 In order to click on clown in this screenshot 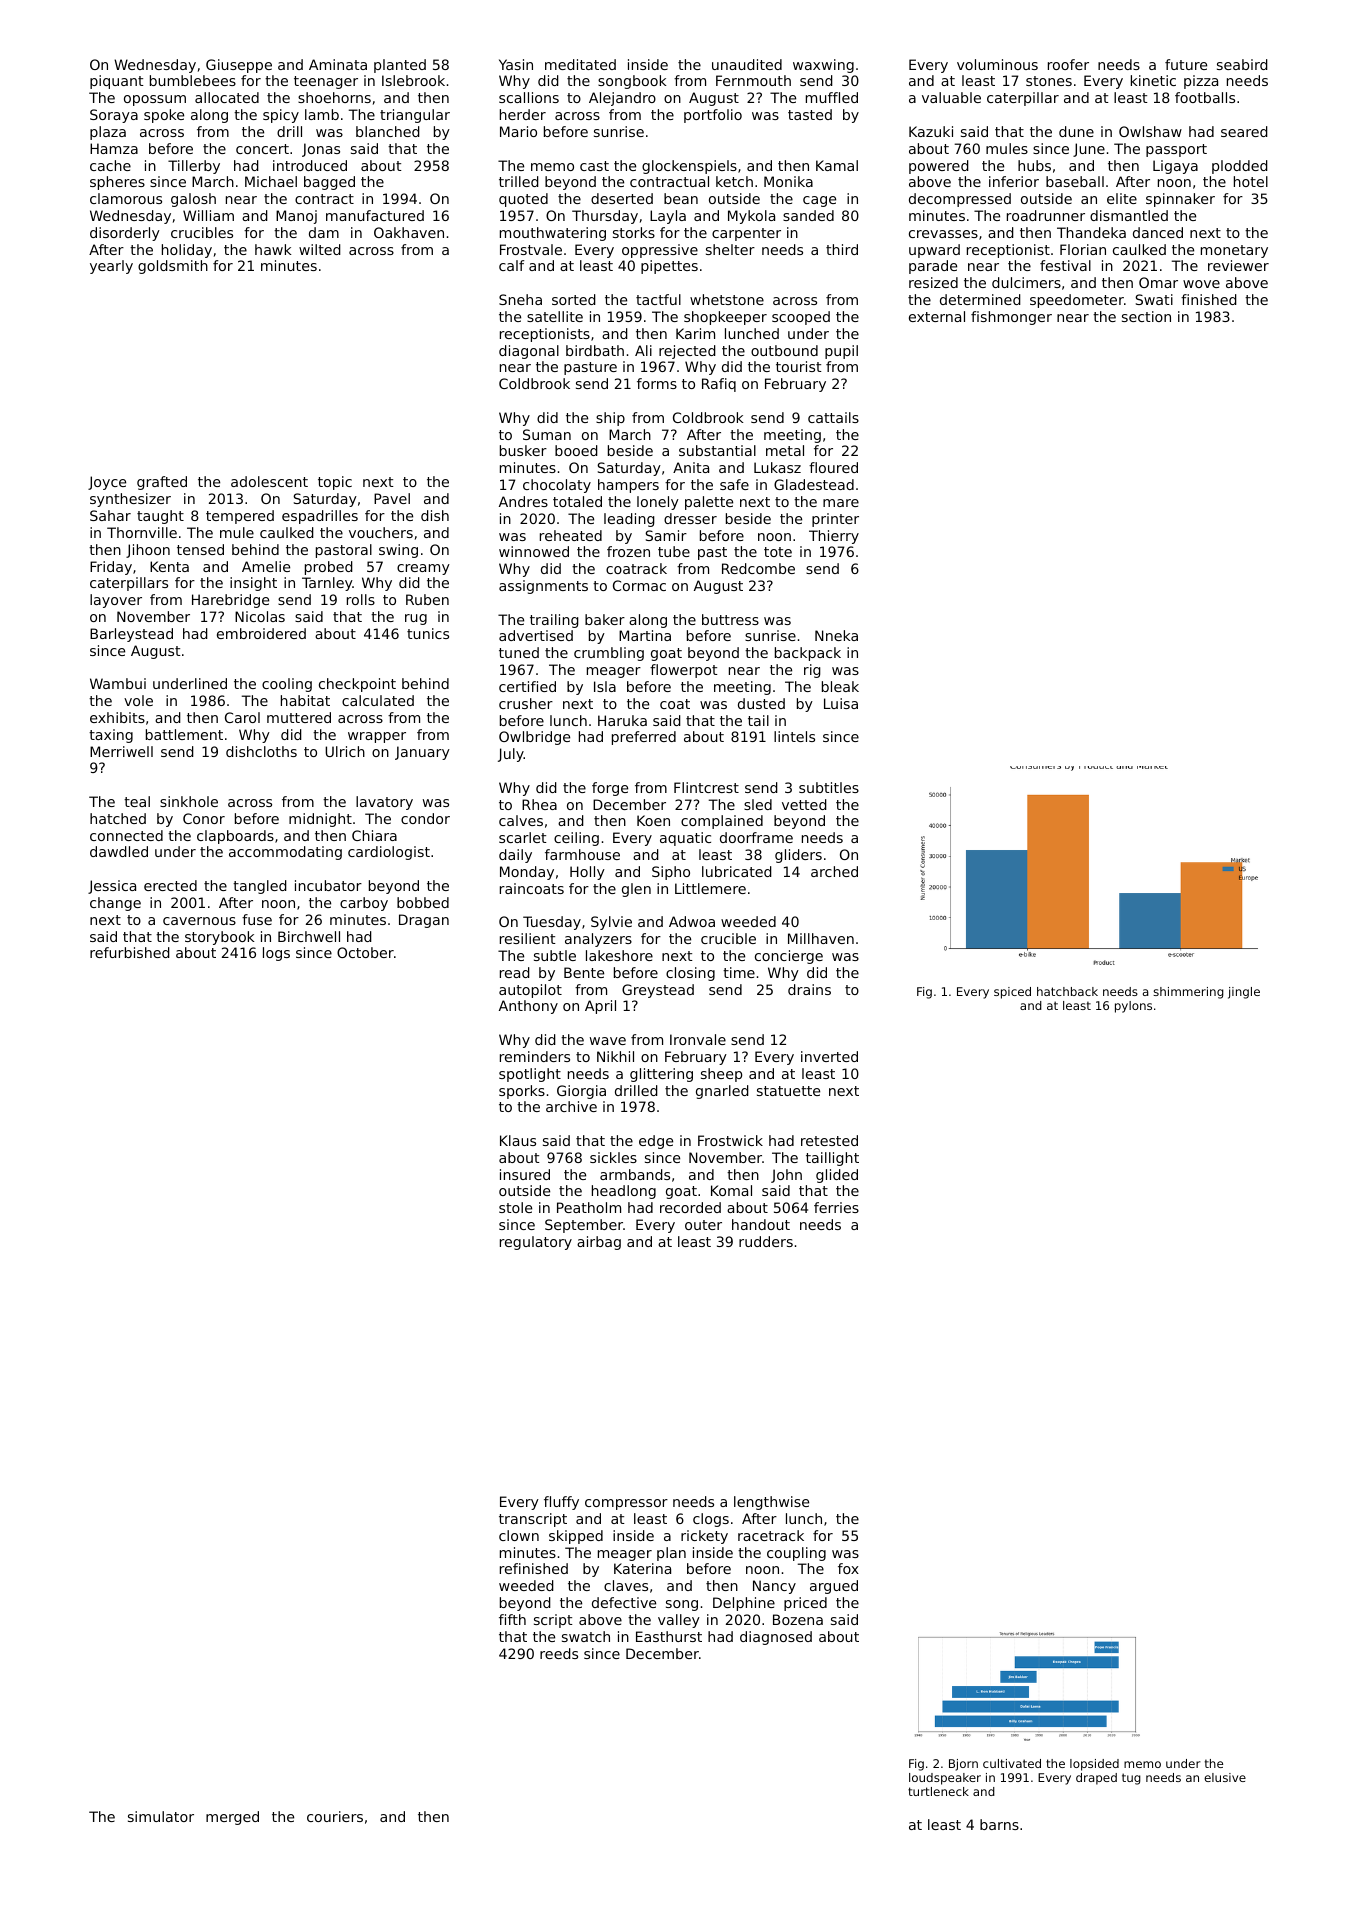, I will do `click(519, 1535)`.
